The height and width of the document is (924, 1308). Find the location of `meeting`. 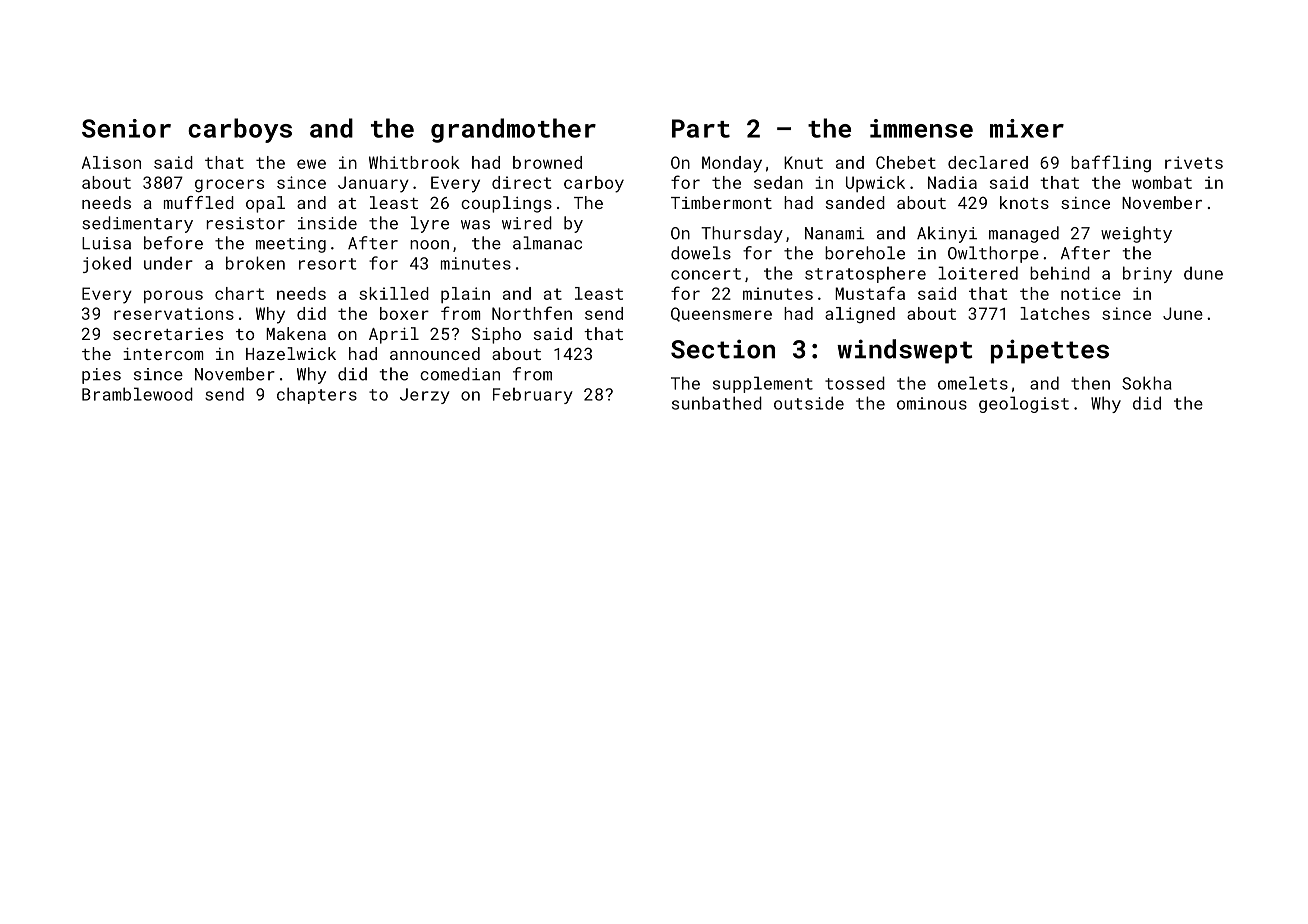

meeting is located at coordinates (291, 245).
